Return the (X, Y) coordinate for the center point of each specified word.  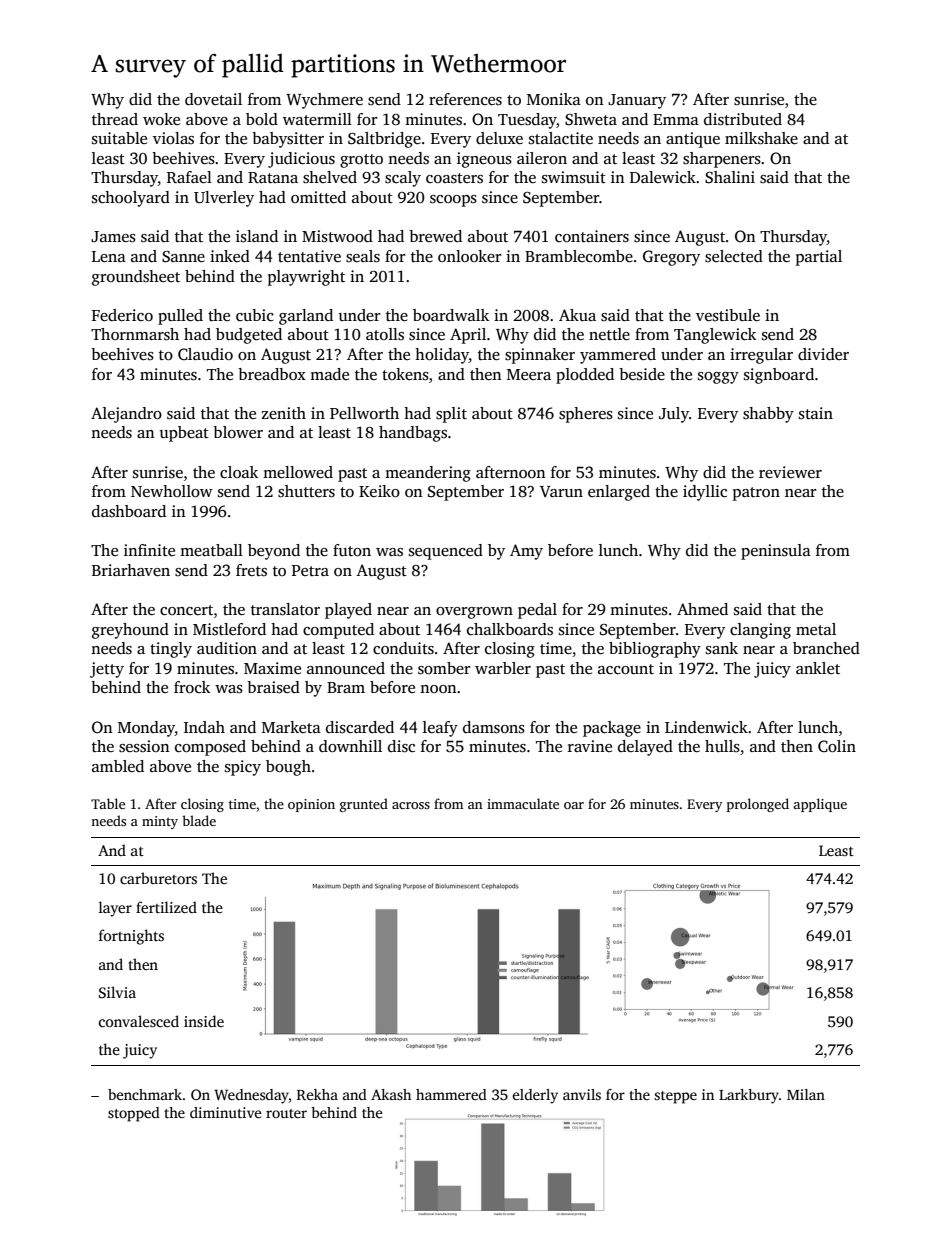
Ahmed (702, 609)
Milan (806, 1094)
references (465, 99)
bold (262, 119)
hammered (451, 1094)
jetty (107, 670)
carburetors (158, 878)
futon (352, 550)
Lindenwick (706, 727)
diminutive (226, 1112)
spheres (586, 415)
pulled (180, 317)
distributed (743, 119)
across (411, 805)
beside (642, 374)
